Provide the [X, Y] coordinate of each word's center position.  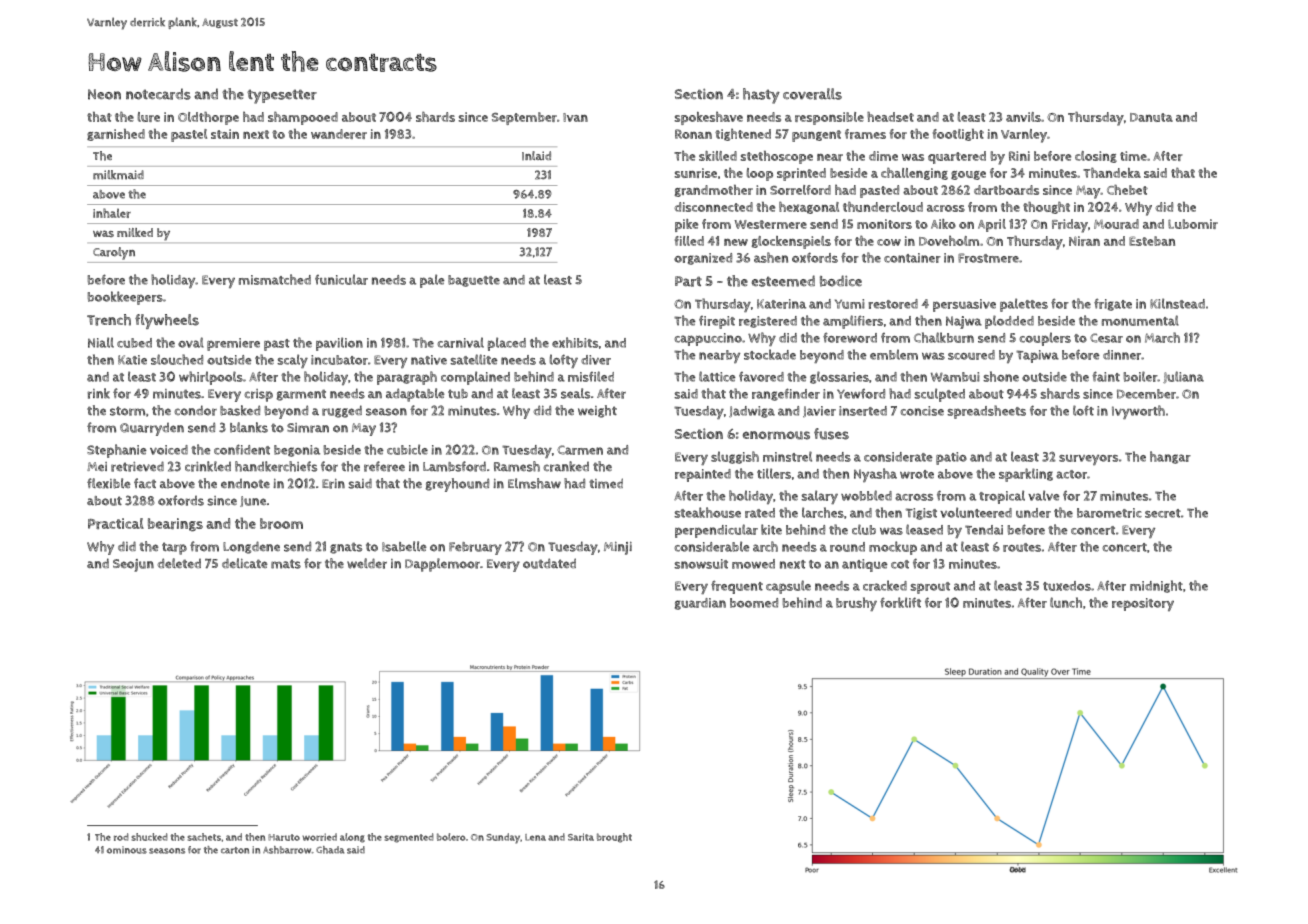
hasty [761, 96]
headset [890, 117]
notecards [158, 94]
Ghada [330, 850]
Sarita [581, 837]
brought [614, 838]
